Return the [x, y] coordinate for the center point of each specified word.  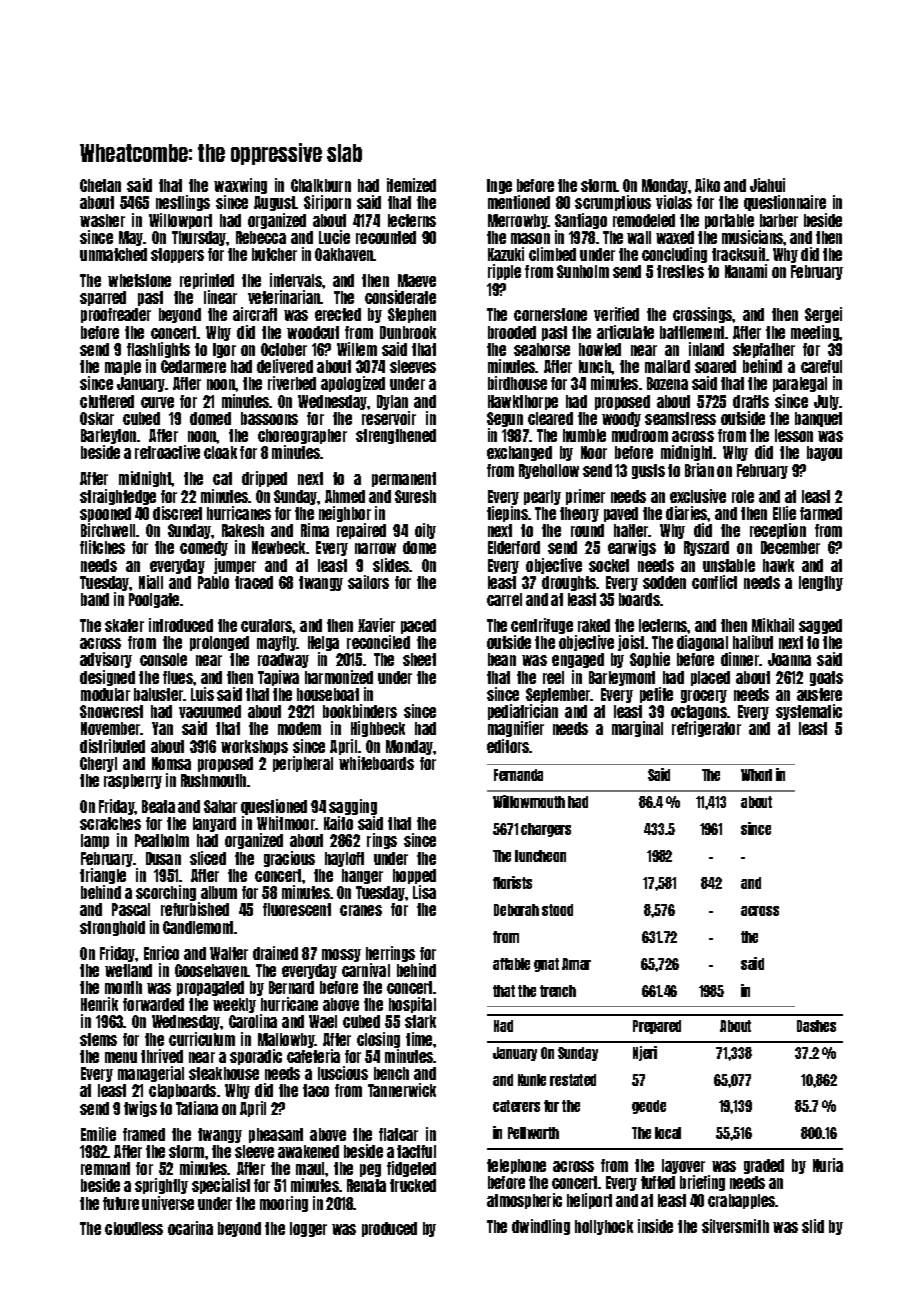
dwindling [541, 1227]
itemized [411, 185]
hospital [412, 1005]
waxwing [240, 186]
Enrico [161, 953]
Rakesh [243, 530]
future [121, 1203]
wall [639, 237]
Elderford [514, 547]
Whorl [756, 775]
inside [655, 1226]
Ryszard [706, 548]
